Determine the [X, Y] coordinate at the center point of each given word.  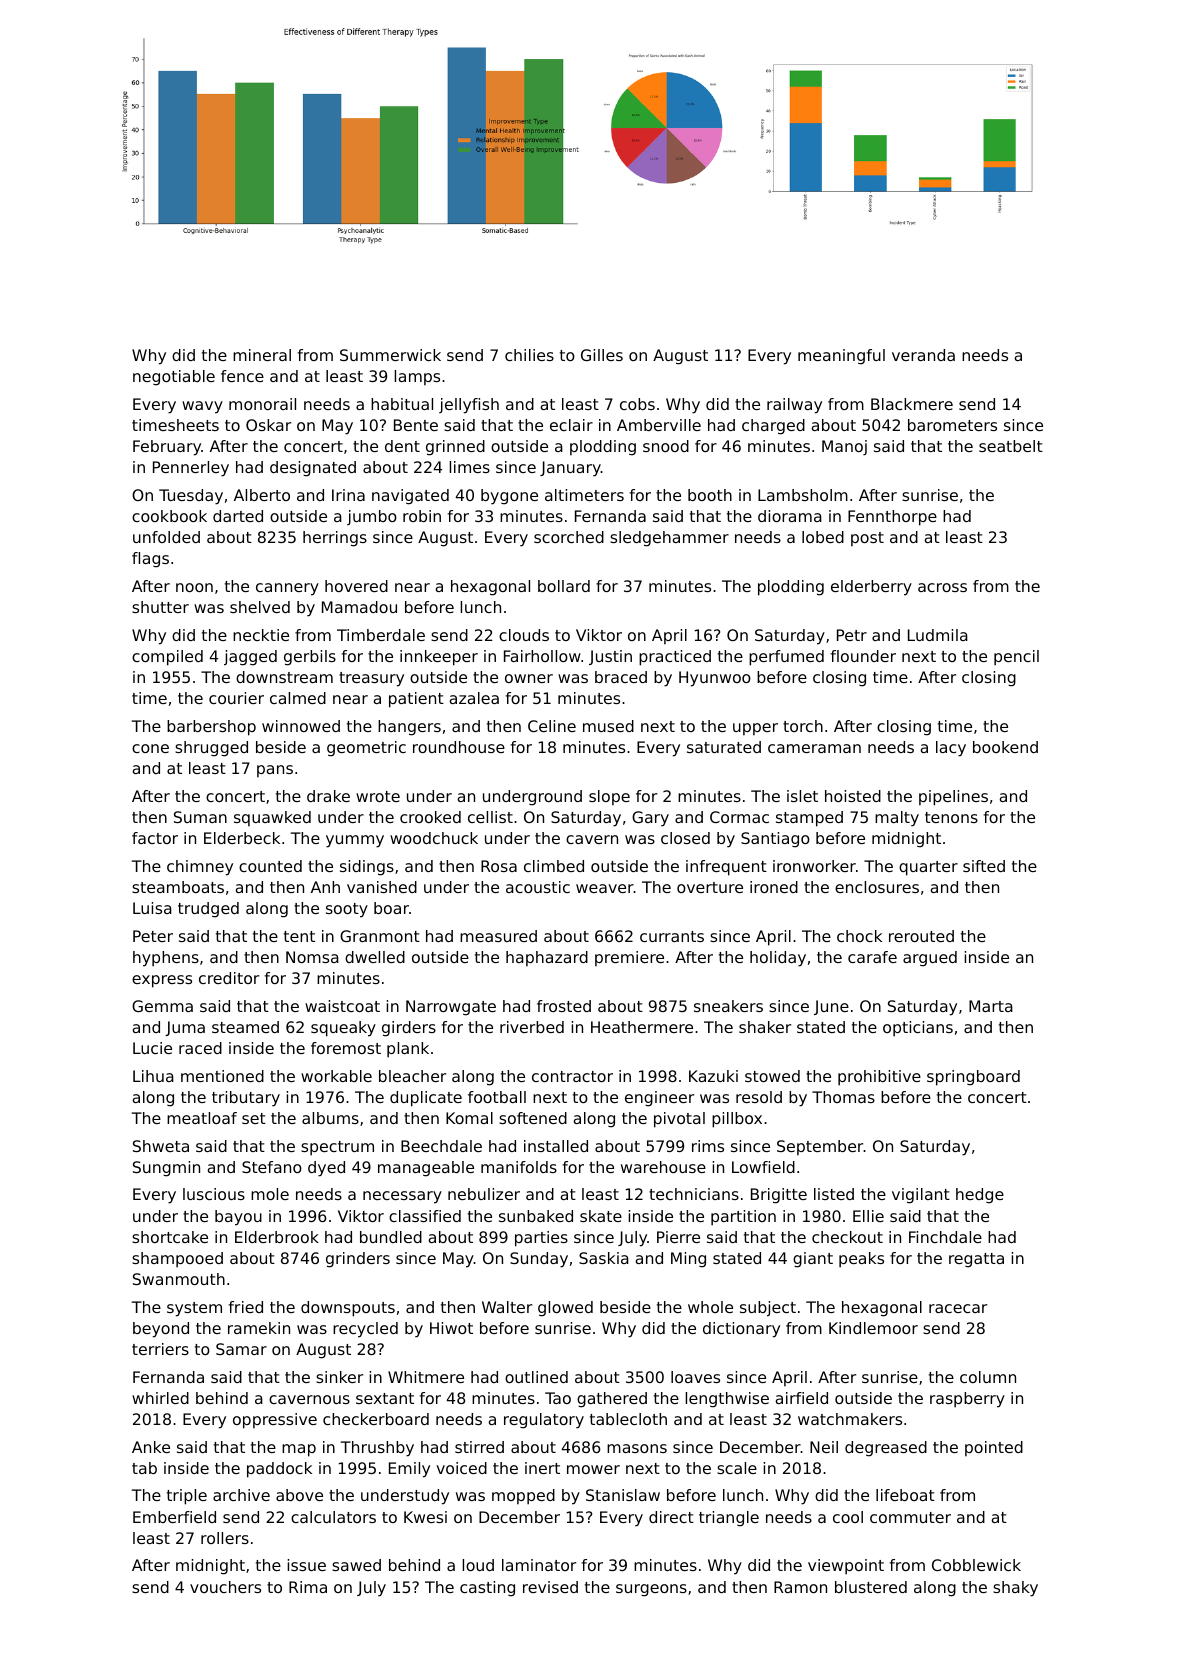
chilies [529, 355]
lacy [951, 749]
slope [609, 797]
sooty [347, 910]
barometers [952, 425]
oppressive [275, 1421]
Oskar [268, 425]
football [497, 1097]
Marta [991, 1006]
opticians [918, 1029]
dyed [326, 1169]
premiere [629, 958]
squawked [272, 818]
